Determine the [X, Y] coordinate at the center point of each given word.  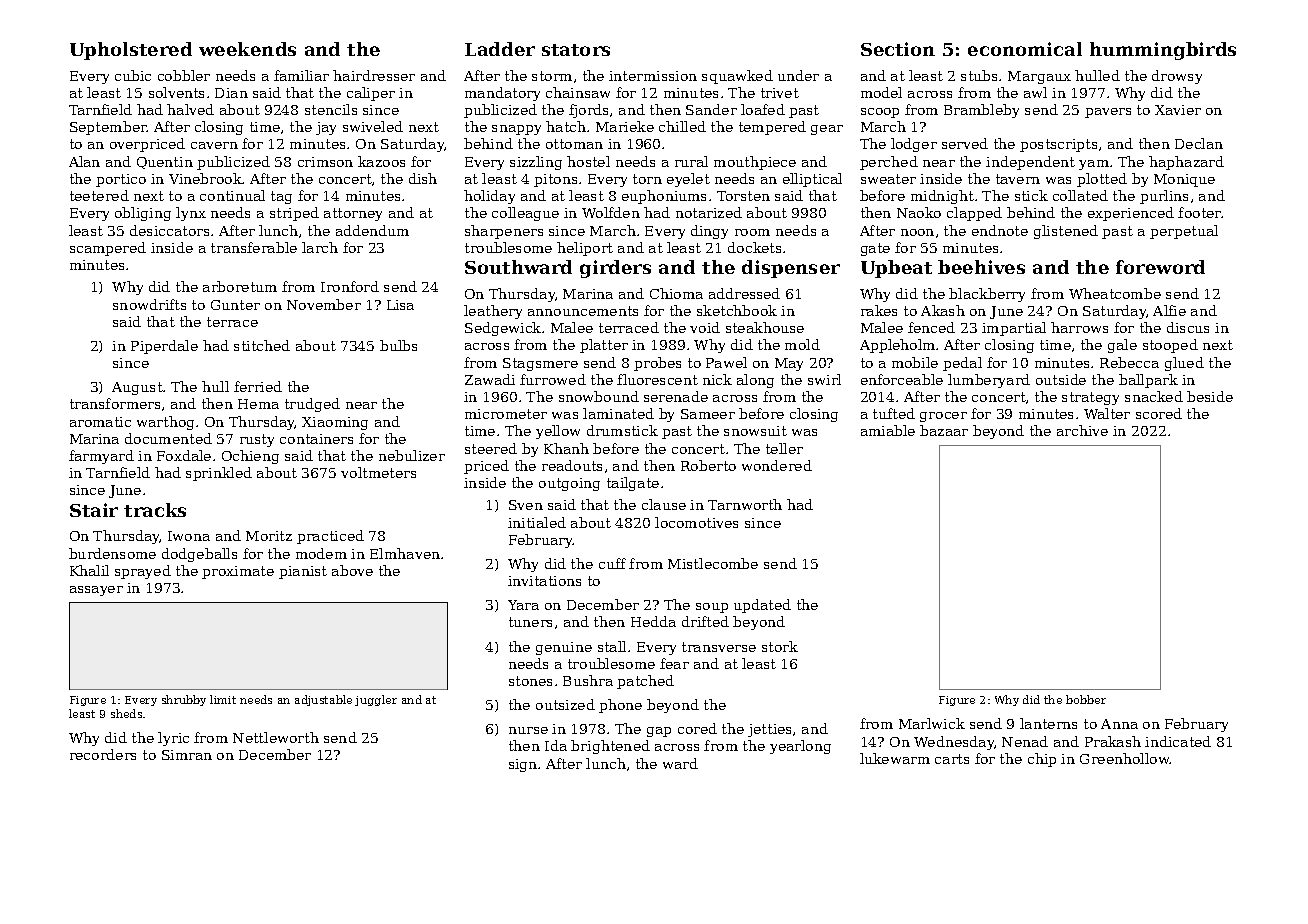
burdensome [112, 553]
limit [223, 699]
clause [664, 504]
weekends [247, 49]
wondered [777, 465]
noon [917, 232]
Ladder [500, 49]
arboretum [240, 286]
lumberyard [989, 381]
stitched [262, 345]
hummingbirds [1163, 51]
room [752, 232]
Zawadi [490, 379]
